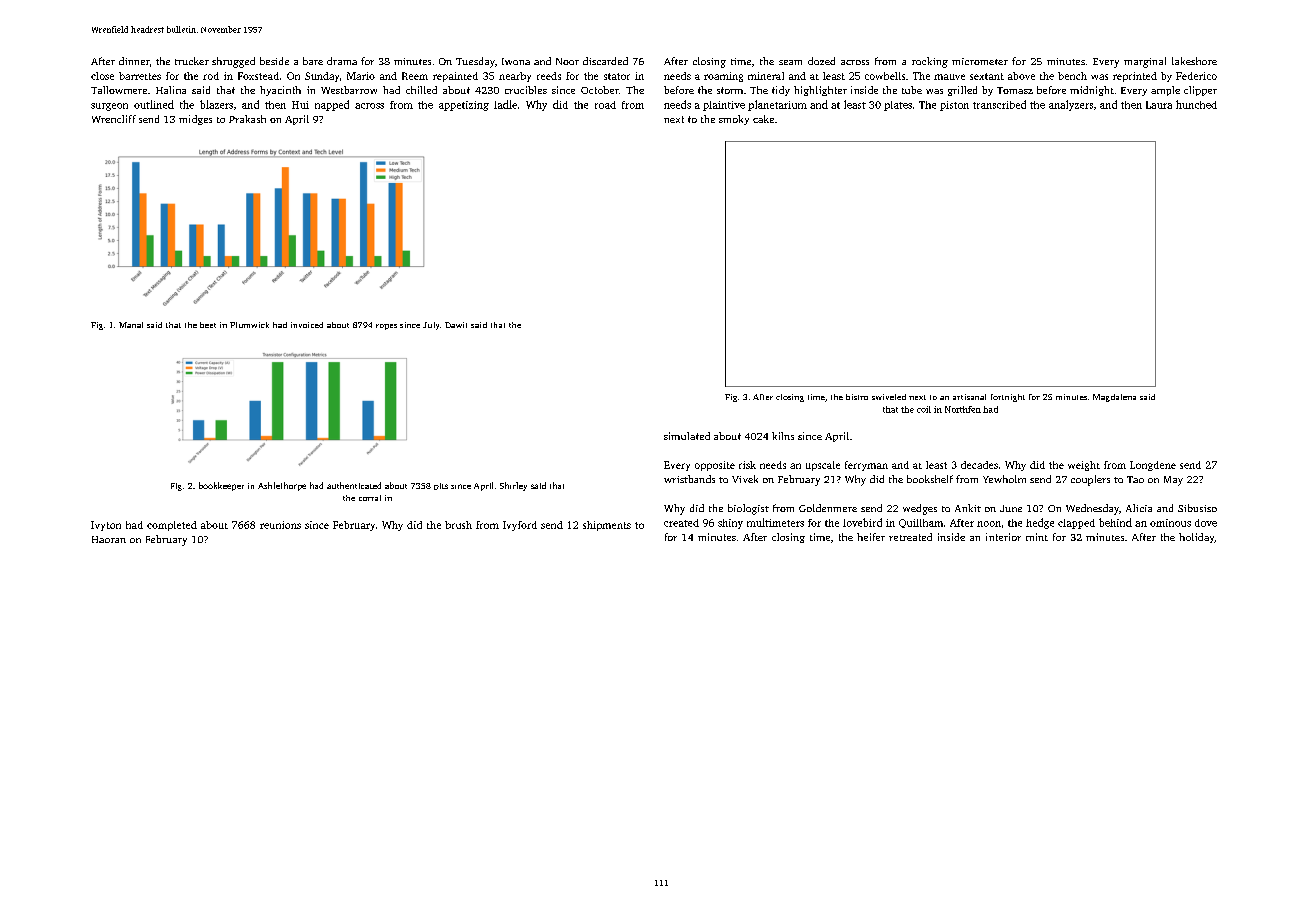 This image has width=1308, height=924. Describe the element at coordinates (421, 90) in the image. I see `chilled` at that location.
